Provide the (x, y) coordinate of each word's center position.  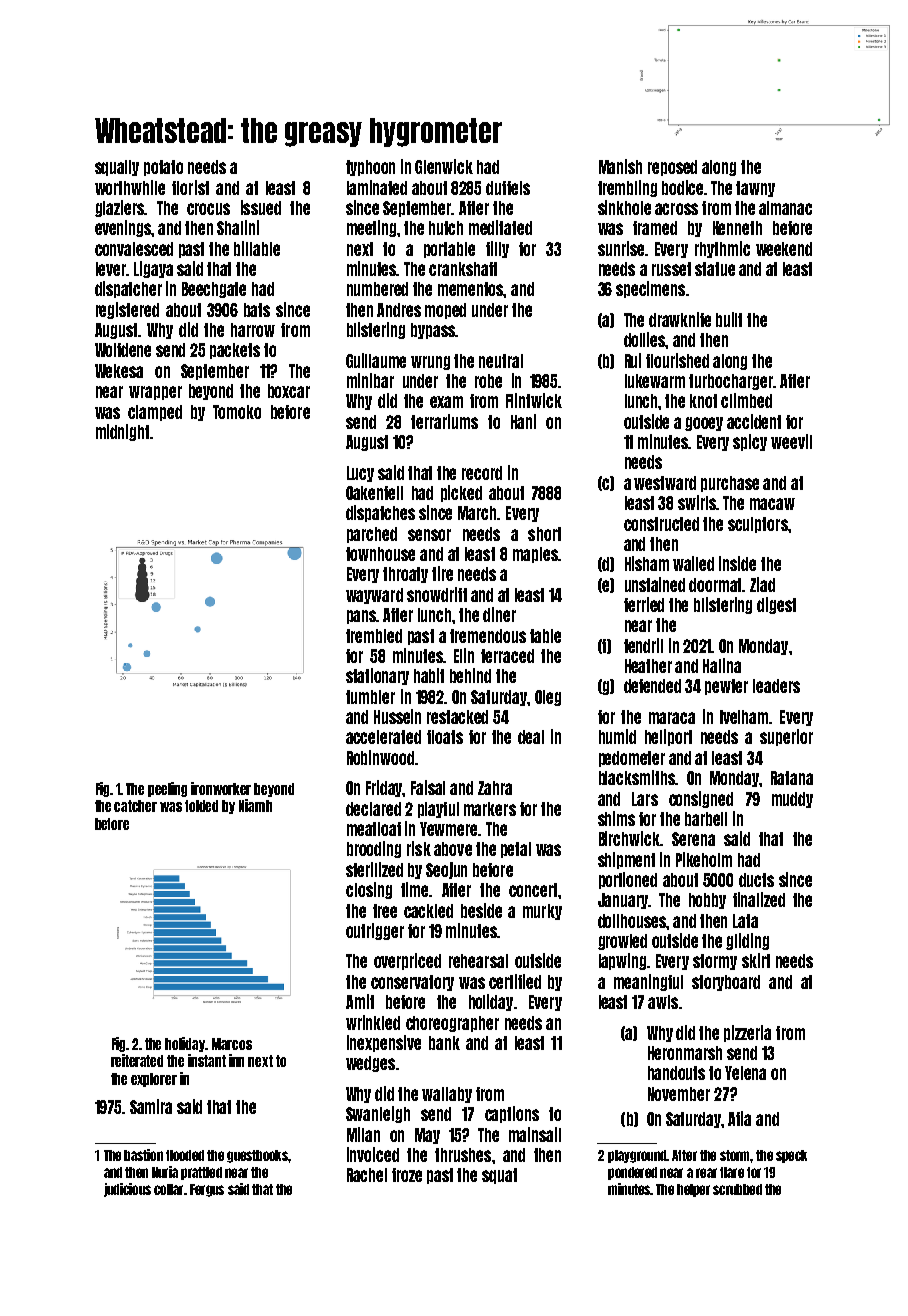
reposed (672, 168)
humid (617, 736)
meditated (500, 227)
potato (163, 168)
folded (201, 806)
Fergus (207, 1190)
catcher (135, 806)
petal (516, 850)
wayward (374, 596)
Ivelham (744, 717)
